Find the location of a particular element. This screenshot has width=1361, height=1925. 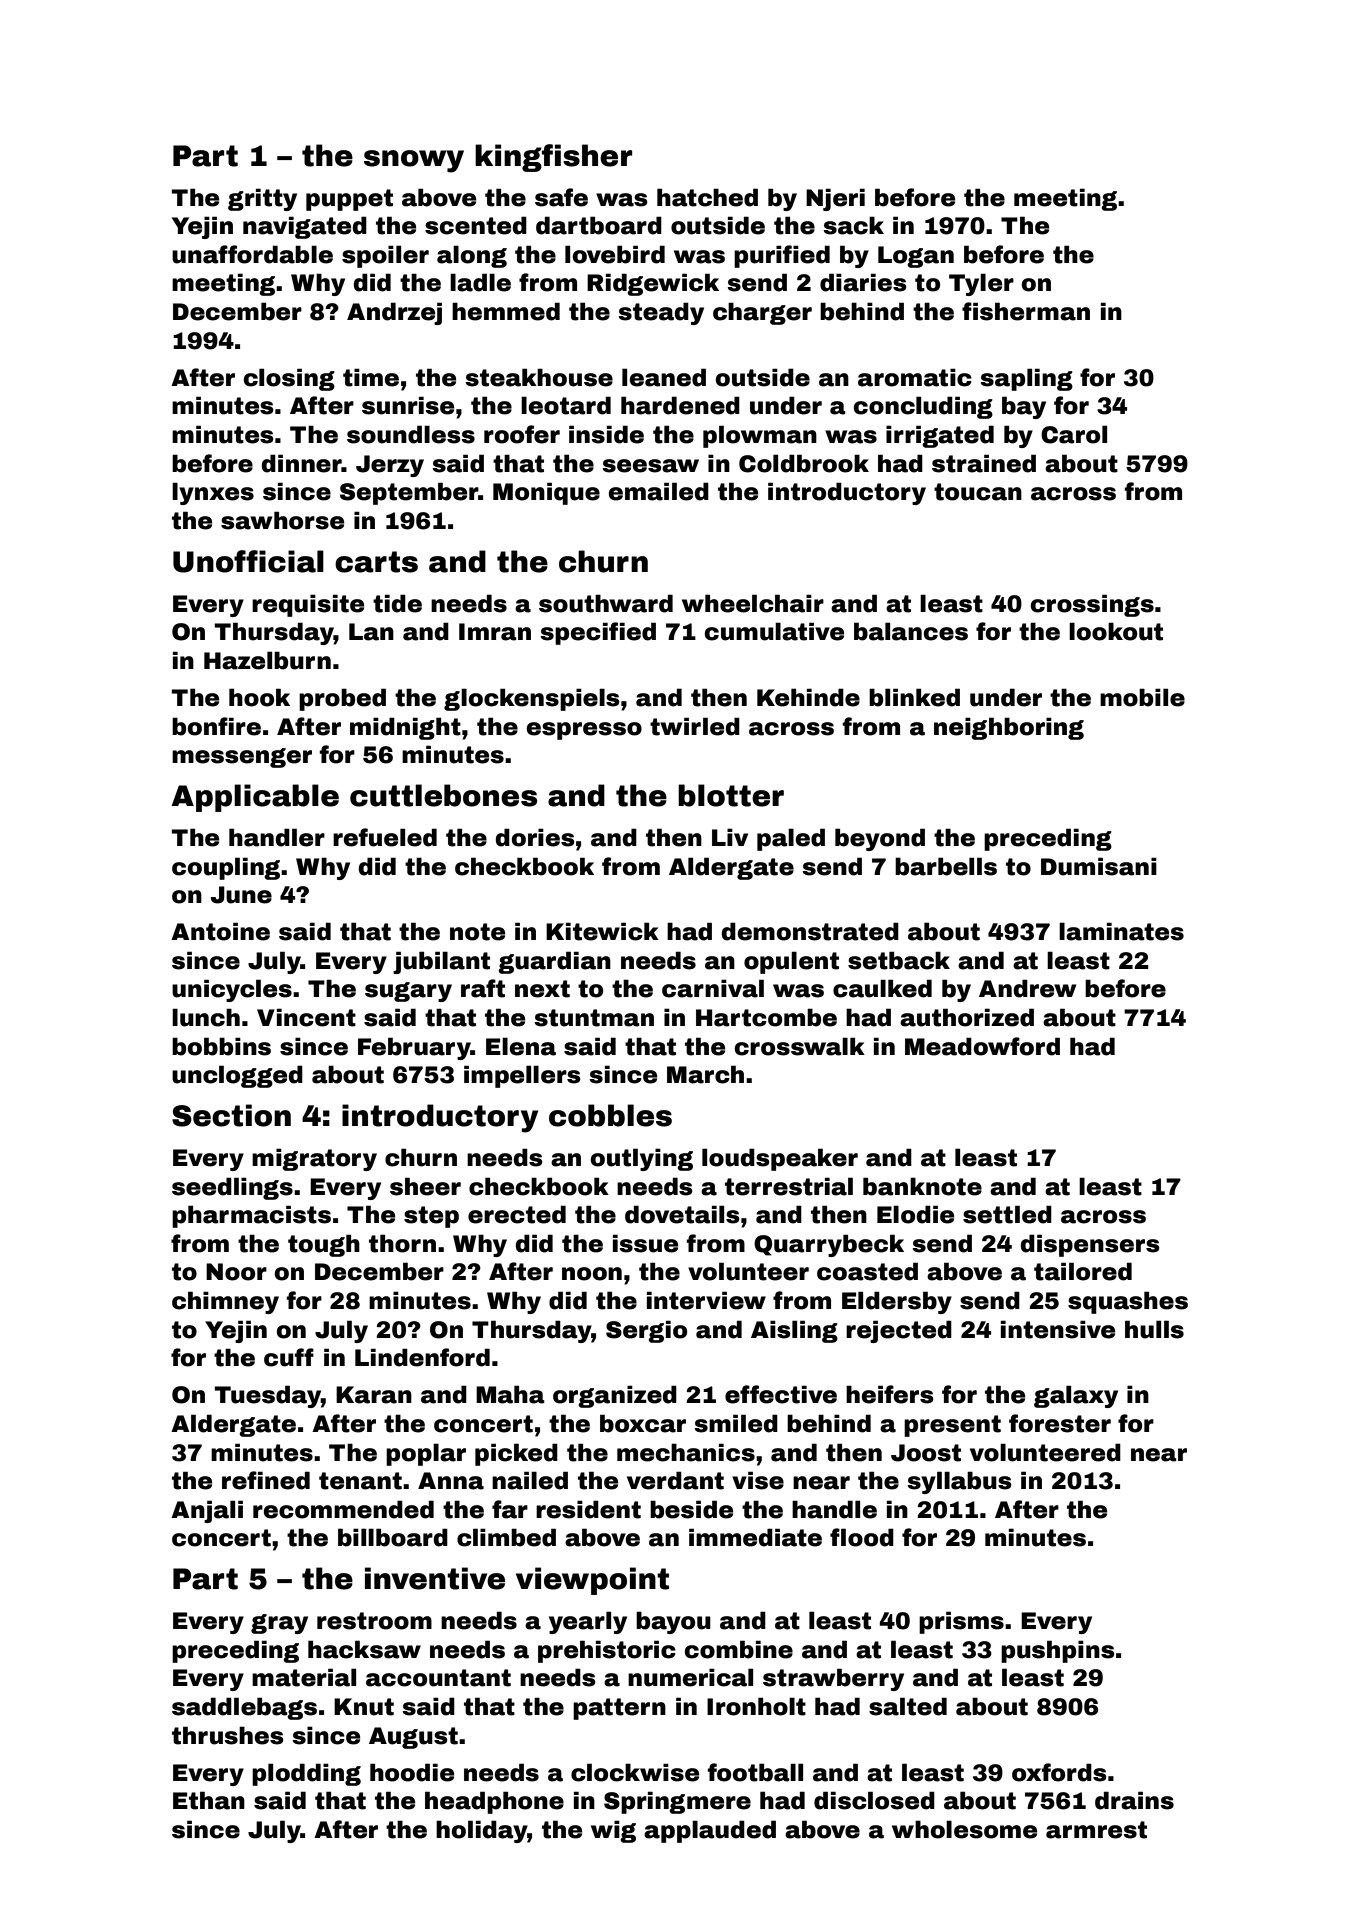

dinner is located at coordinates (302, 463).
